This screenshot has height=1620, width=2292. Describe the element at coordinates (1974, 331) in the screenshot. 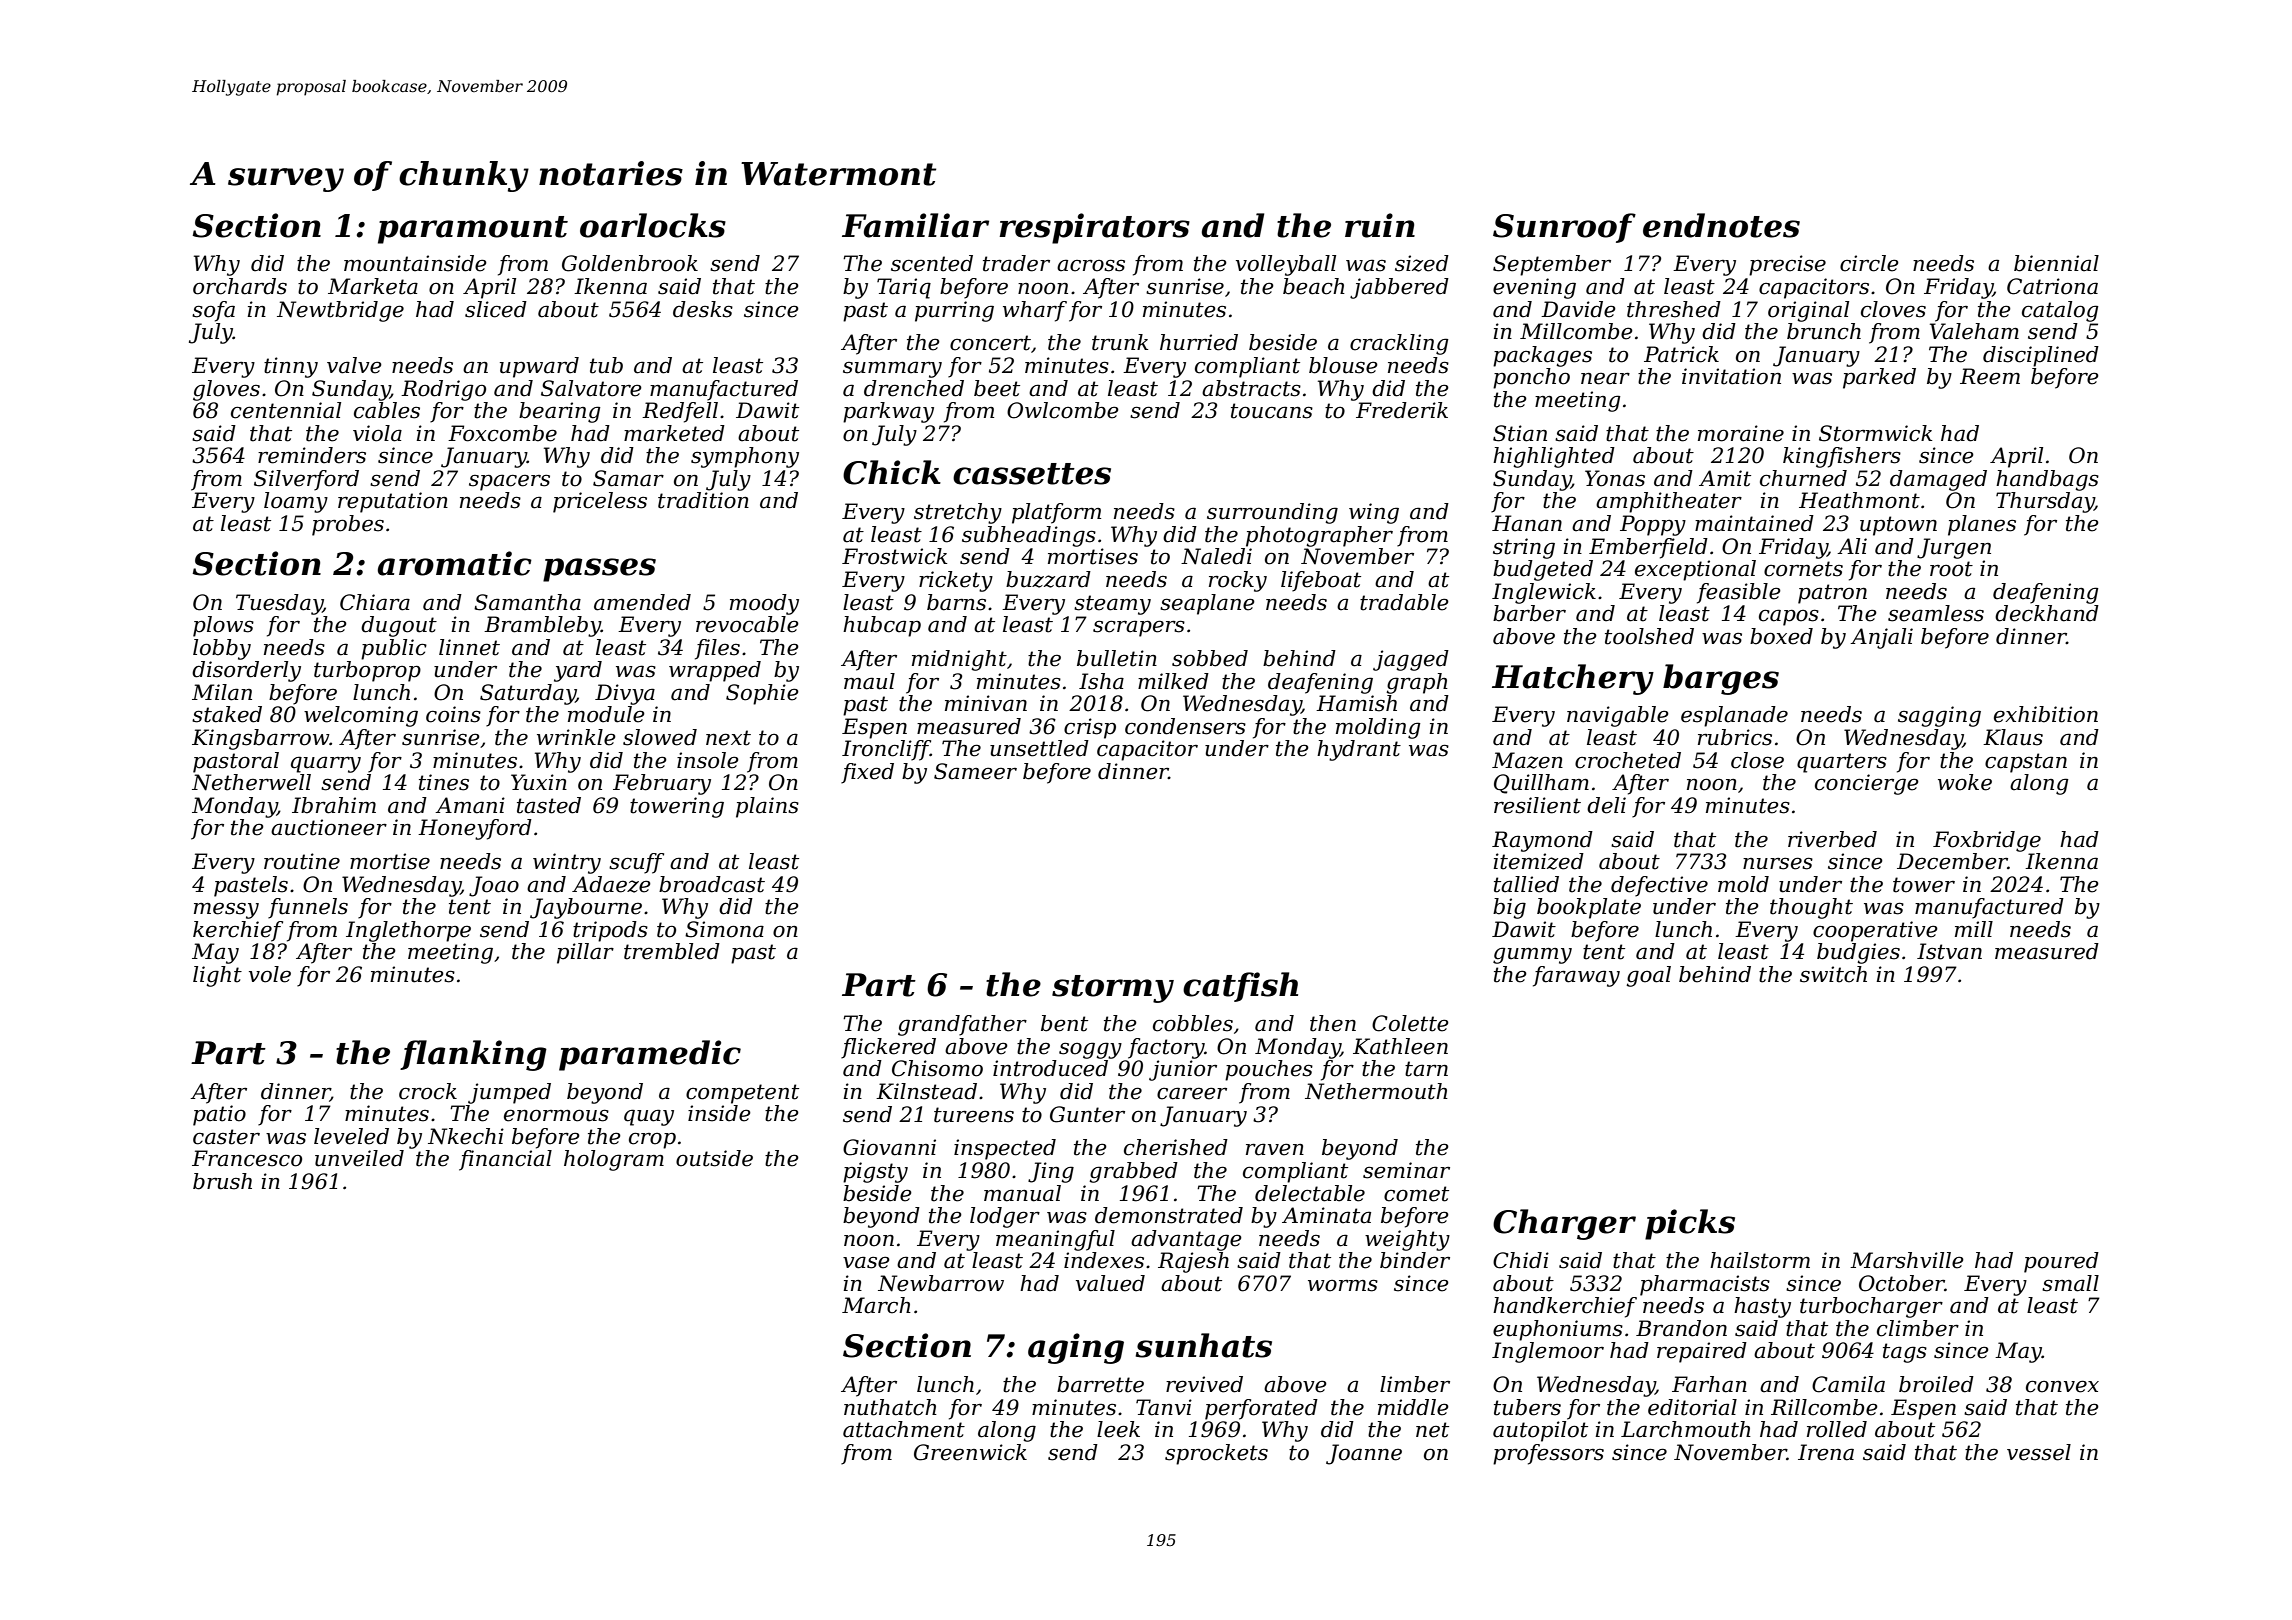

I see `Valeham` at that location.
